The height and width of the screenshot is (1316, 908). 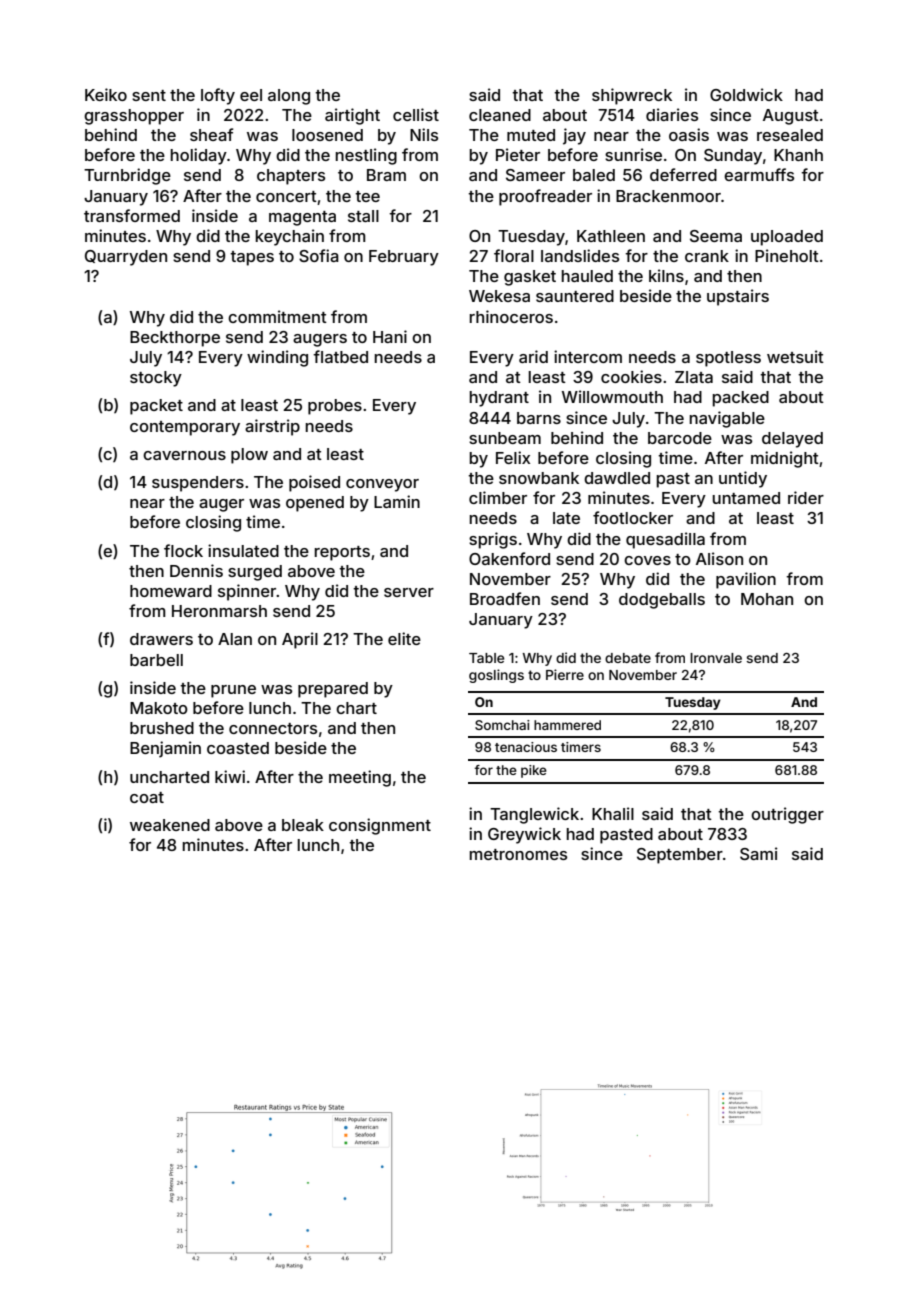 What do you see at coordinates (233, 691) in the screenshot?
I see `prune` at bounding box center [233, 691].
